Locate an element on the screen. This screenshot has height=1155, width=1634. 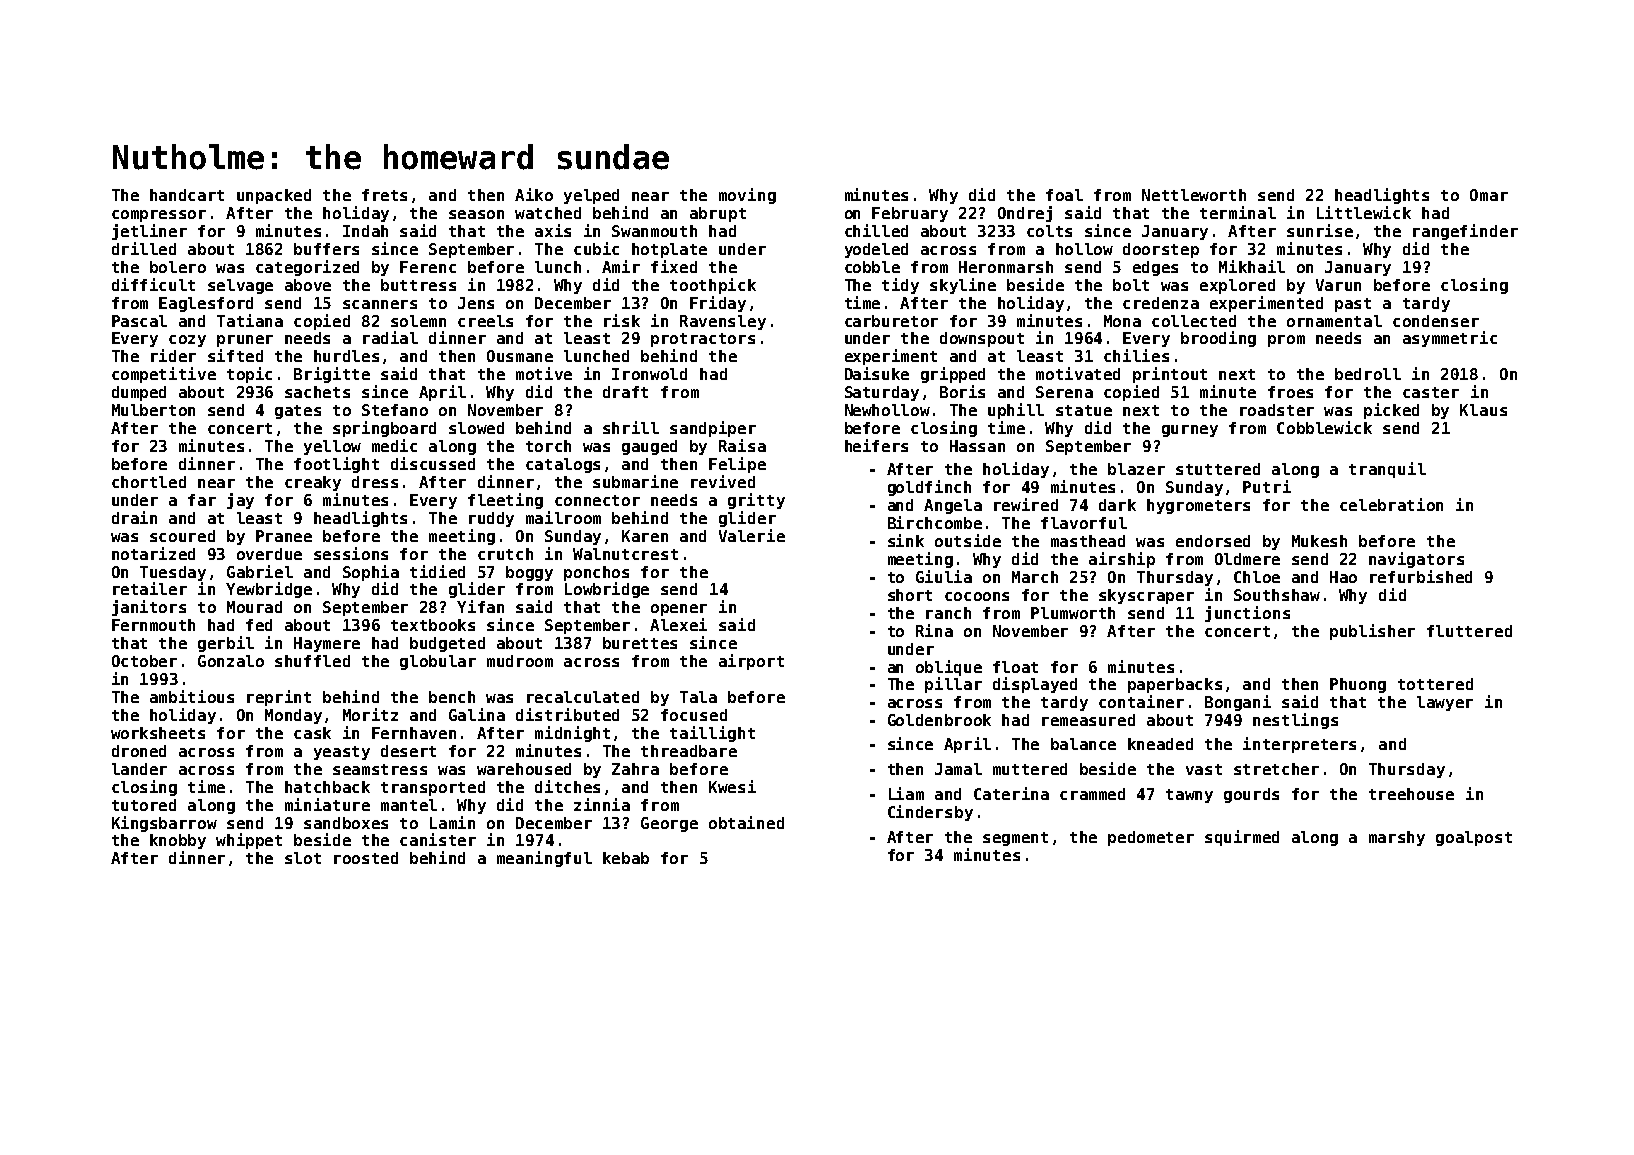
pruner is located at coordinates (245, 341).
